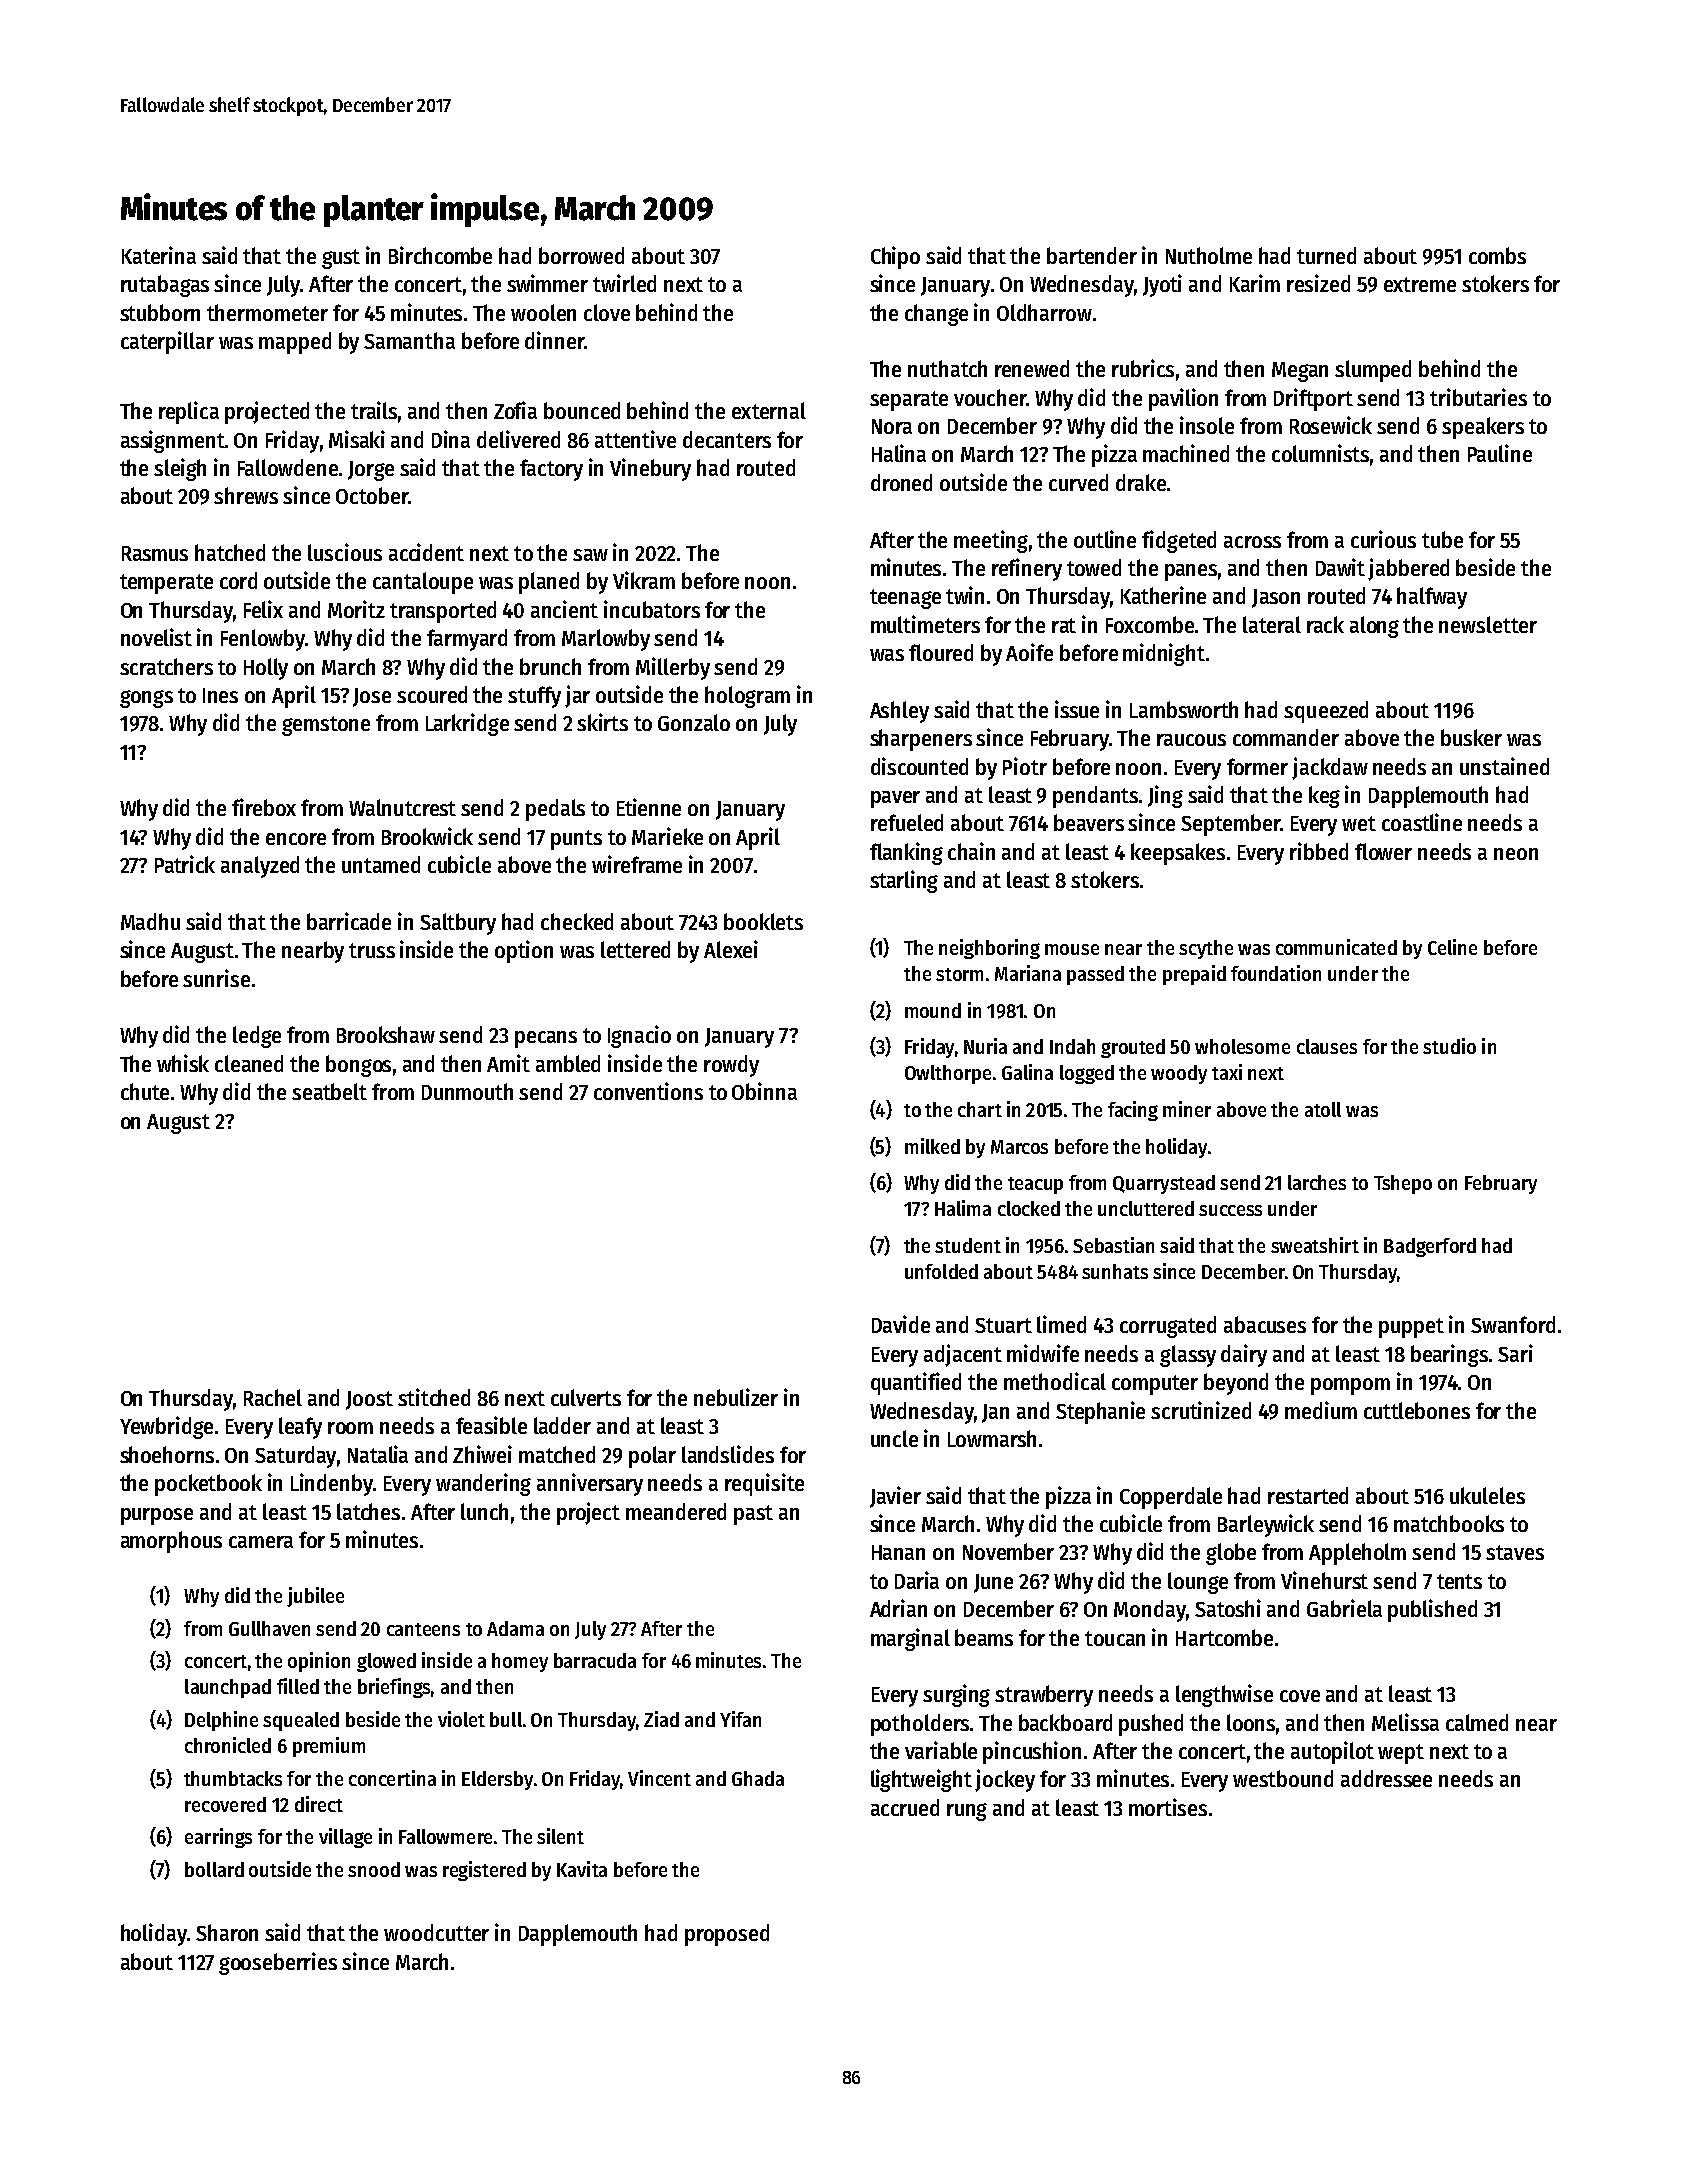 The height and width of the screenshot is (2178, 1683). I want to click on fidgeted, so click(1179, 541).
